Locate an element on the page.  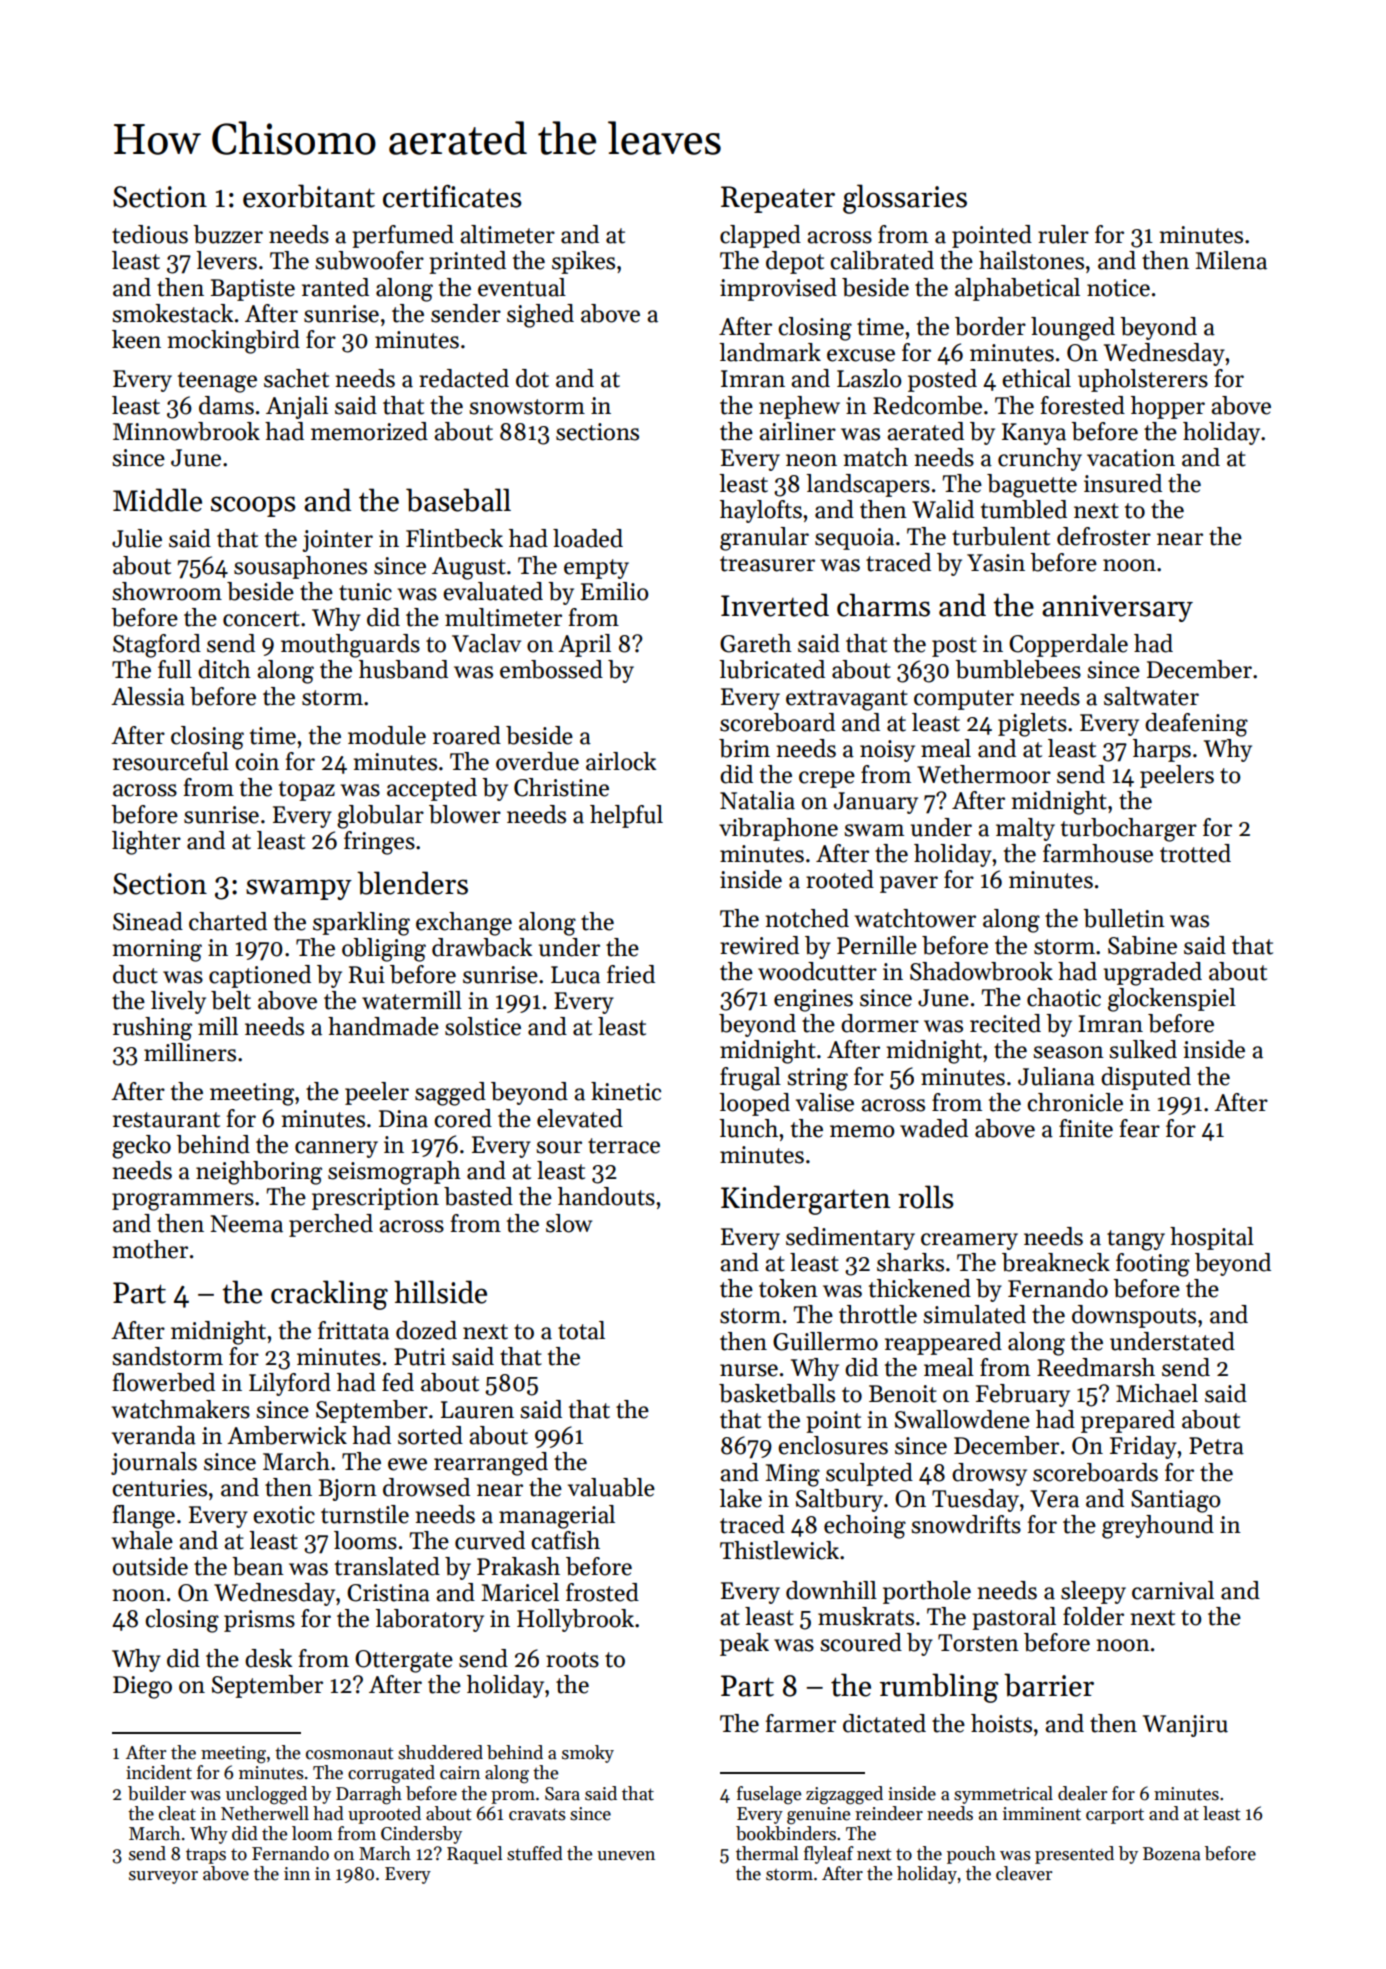
Michael is located at coordinates (1157, 1393).
